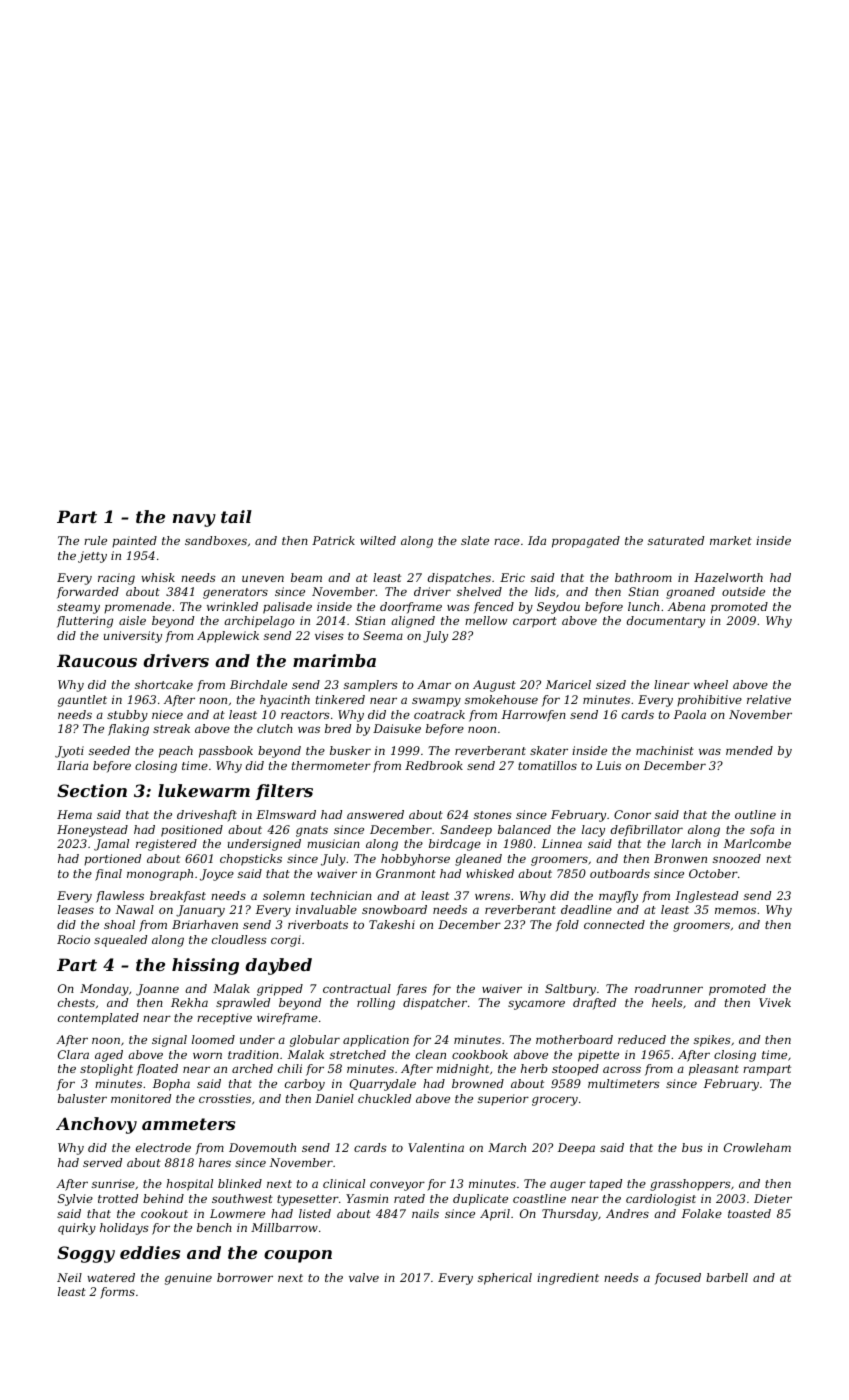 Image resolution: width=849 pixels, height=1400 pixels. What do you see at coordinates (334, 660) in the image?
I see `marimba` at bounding box center [334, 660].
